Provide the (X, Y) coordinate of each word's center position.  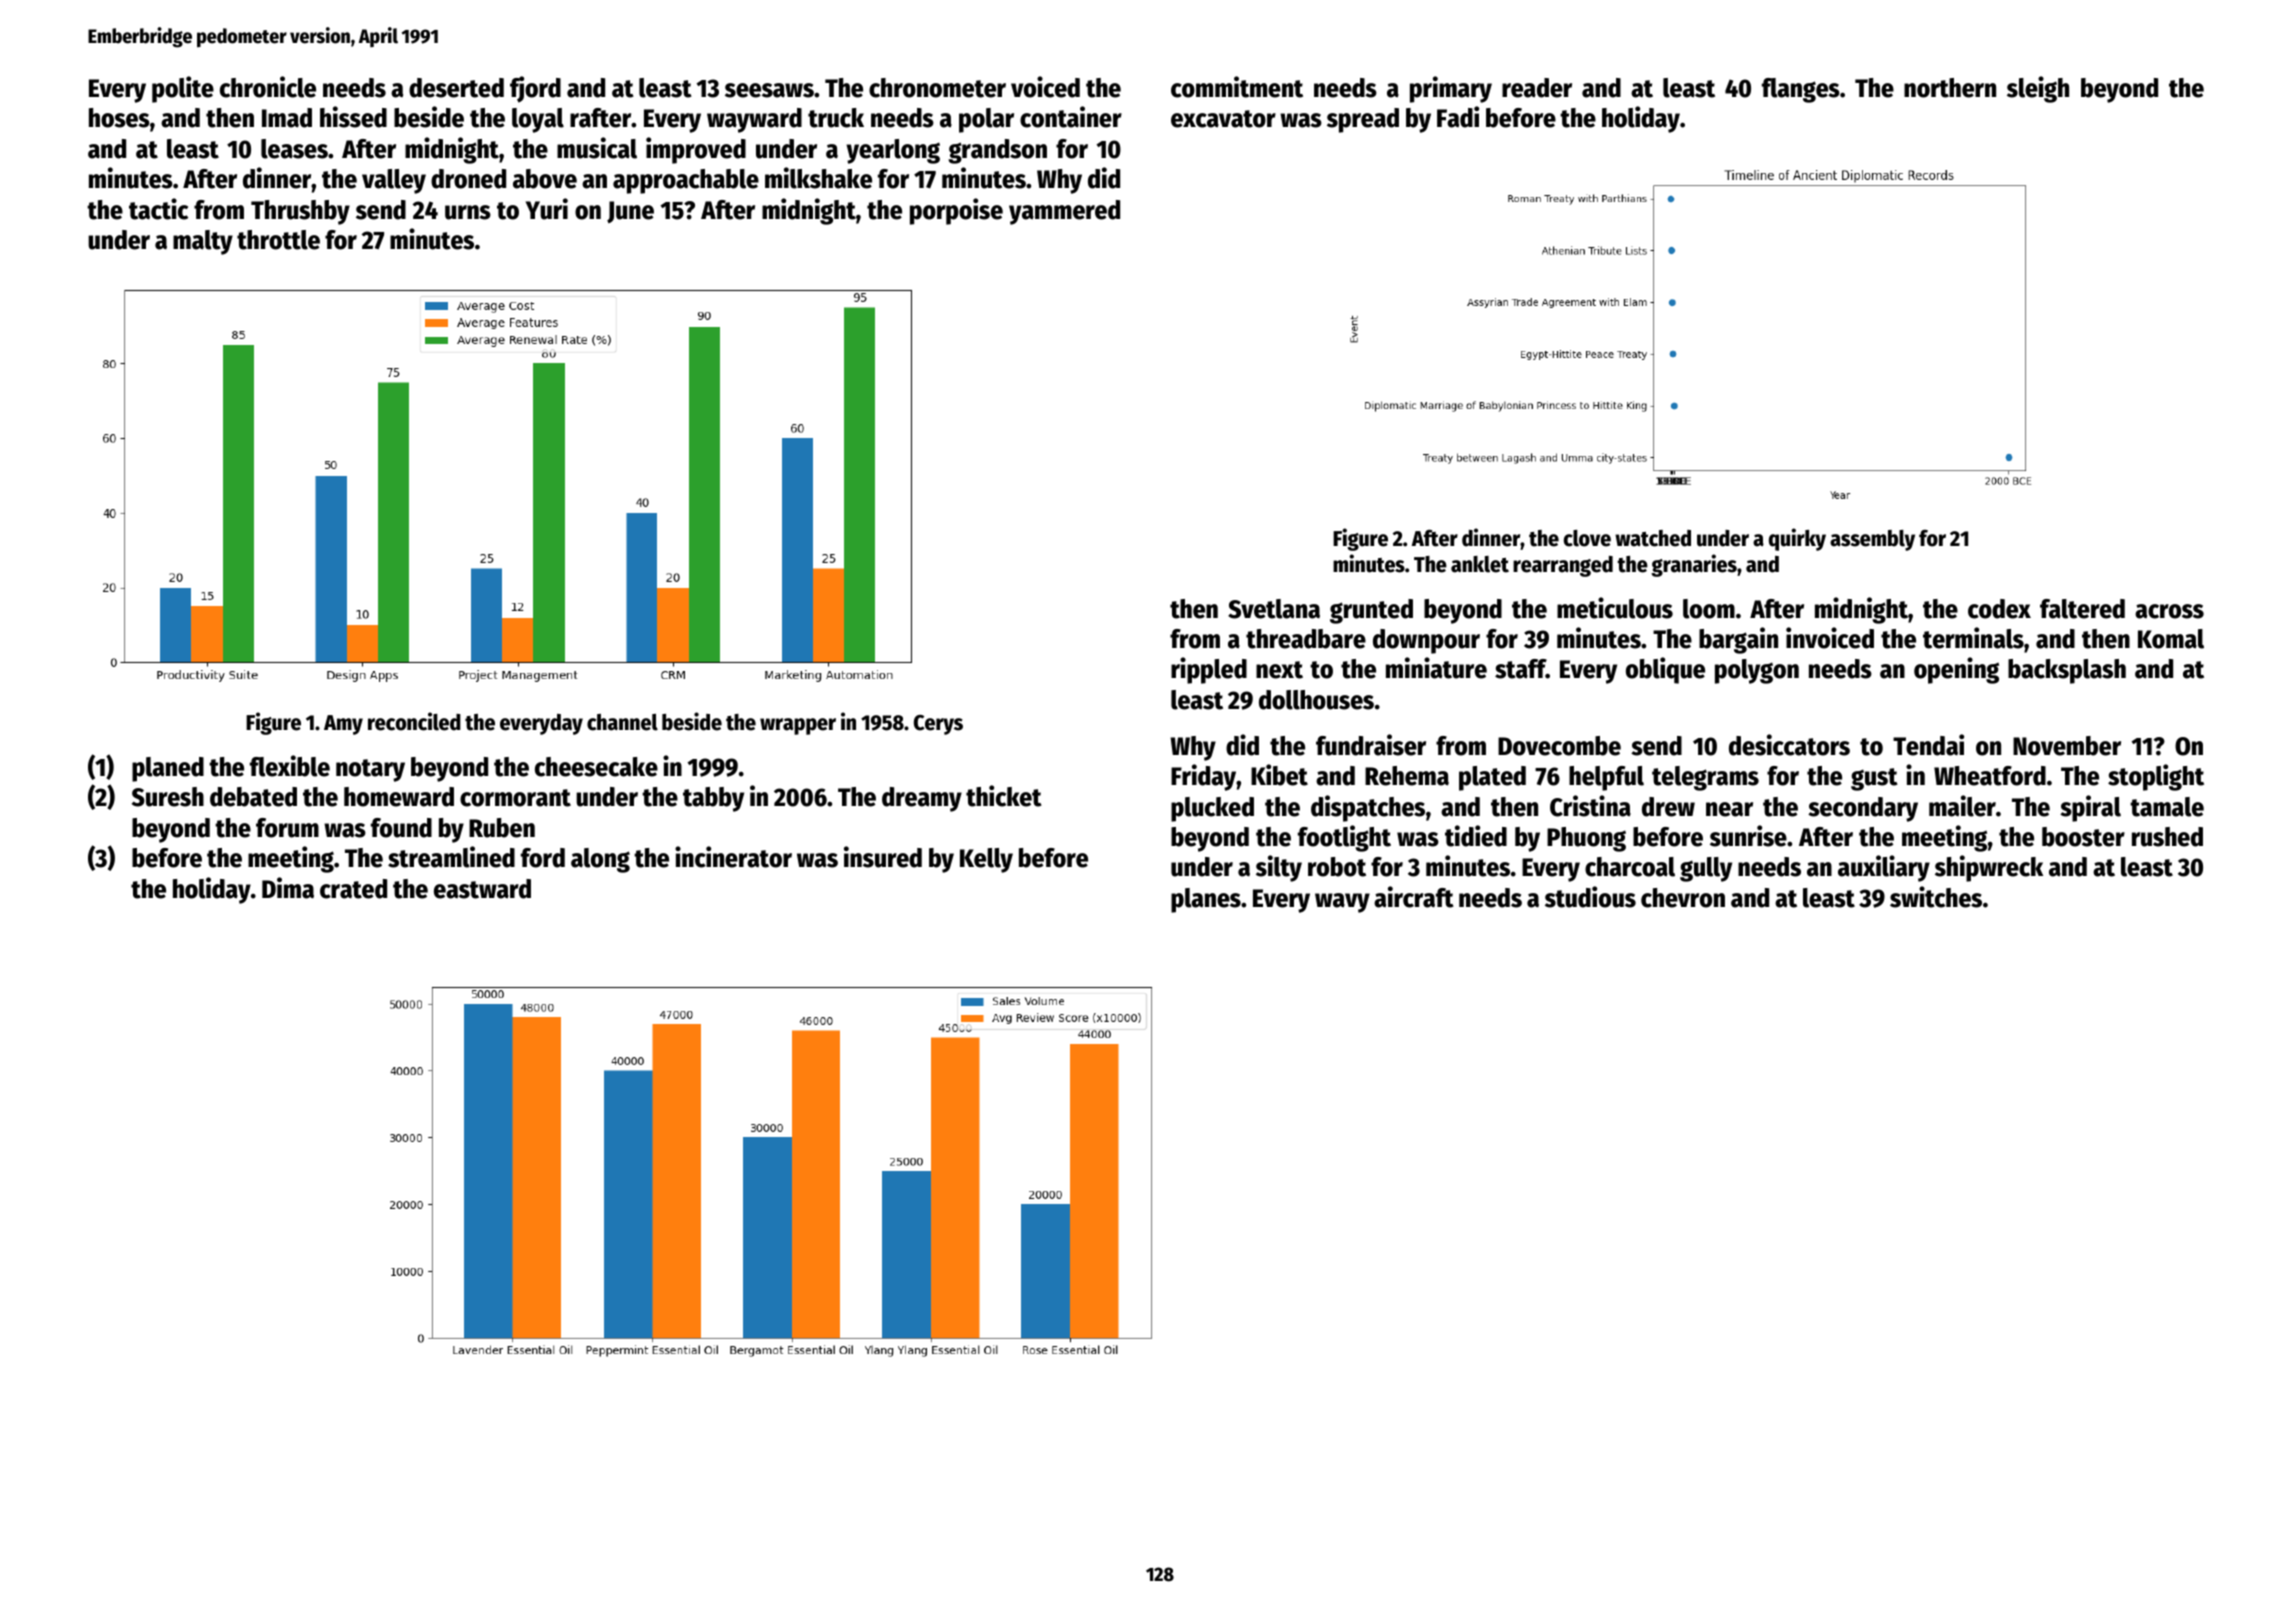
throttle (278, 240)
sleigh (2038, 89)
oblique (1665, 670)
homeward (399, 797)
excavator (1223, 119)
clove (1587, 538)
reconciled (414, 721)
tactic (158, 209)
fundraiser (1371, 745)
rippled (1209, 670)
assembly (1872, 540)
